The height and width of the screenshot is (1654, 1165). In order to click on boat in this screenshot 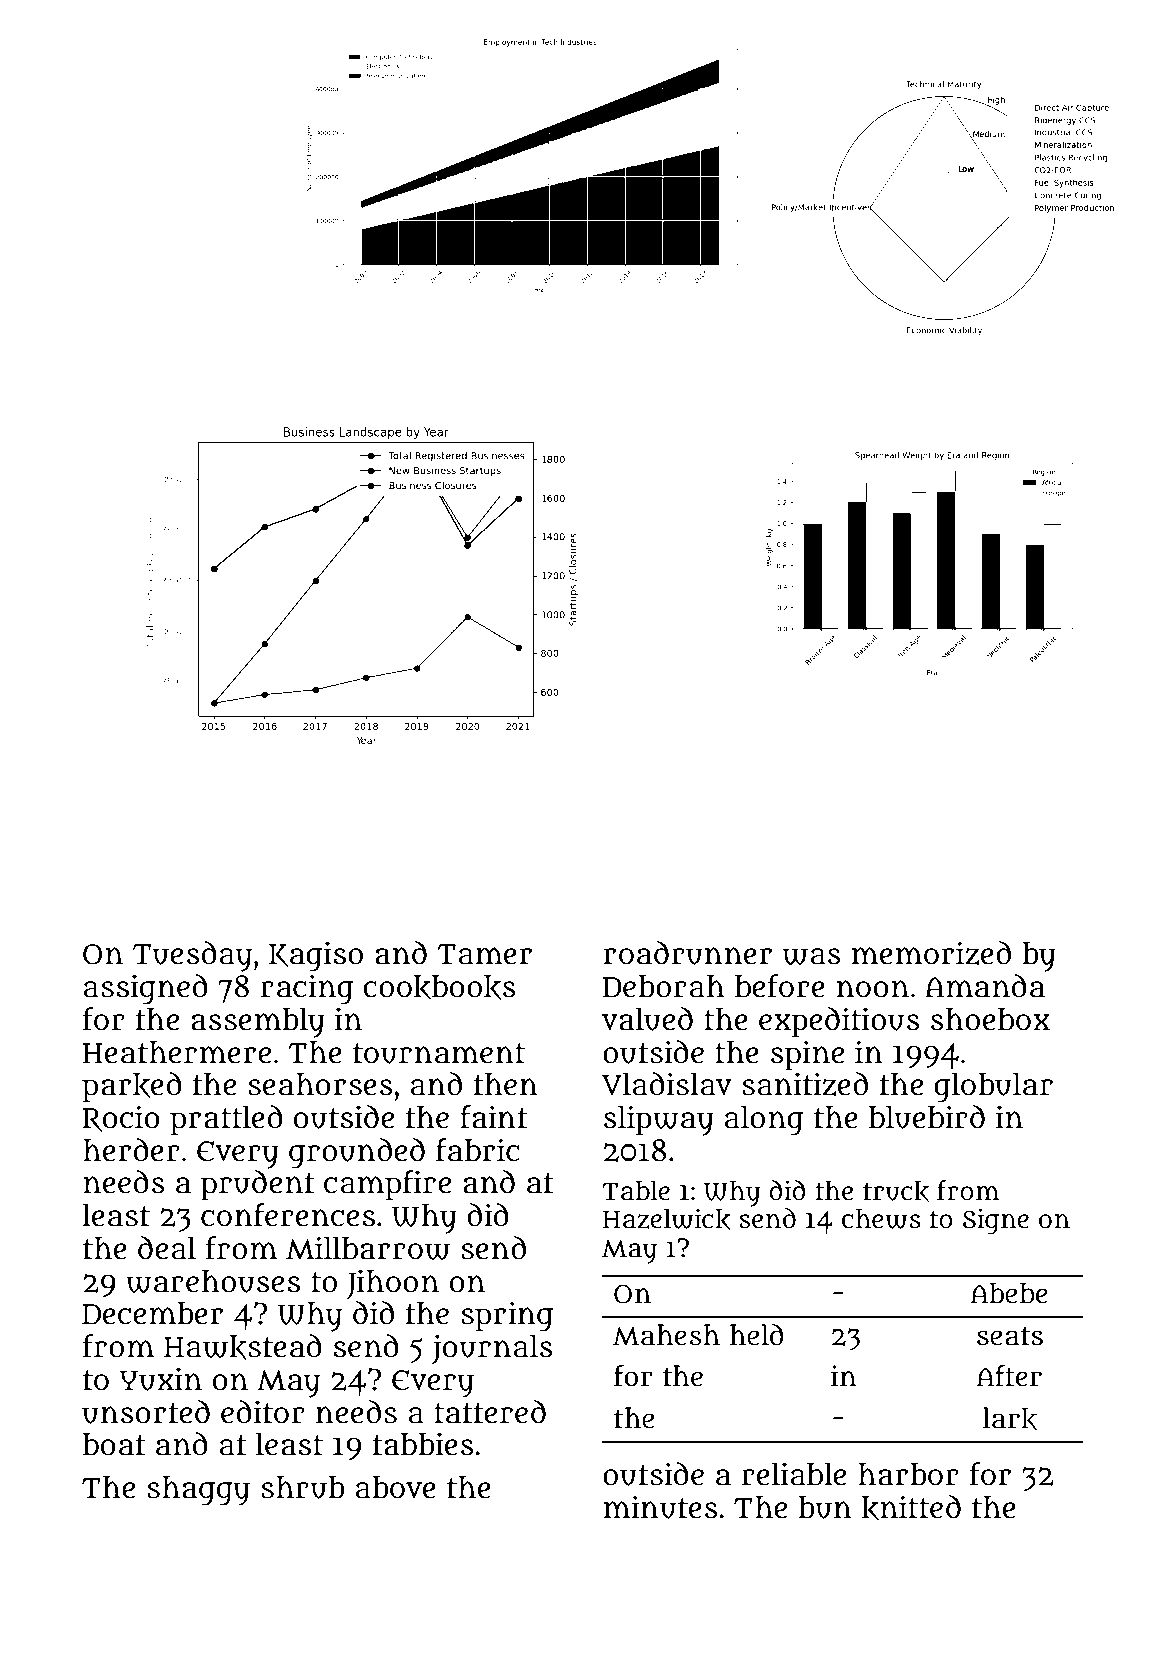, I will do `click(114, 1444)`.
